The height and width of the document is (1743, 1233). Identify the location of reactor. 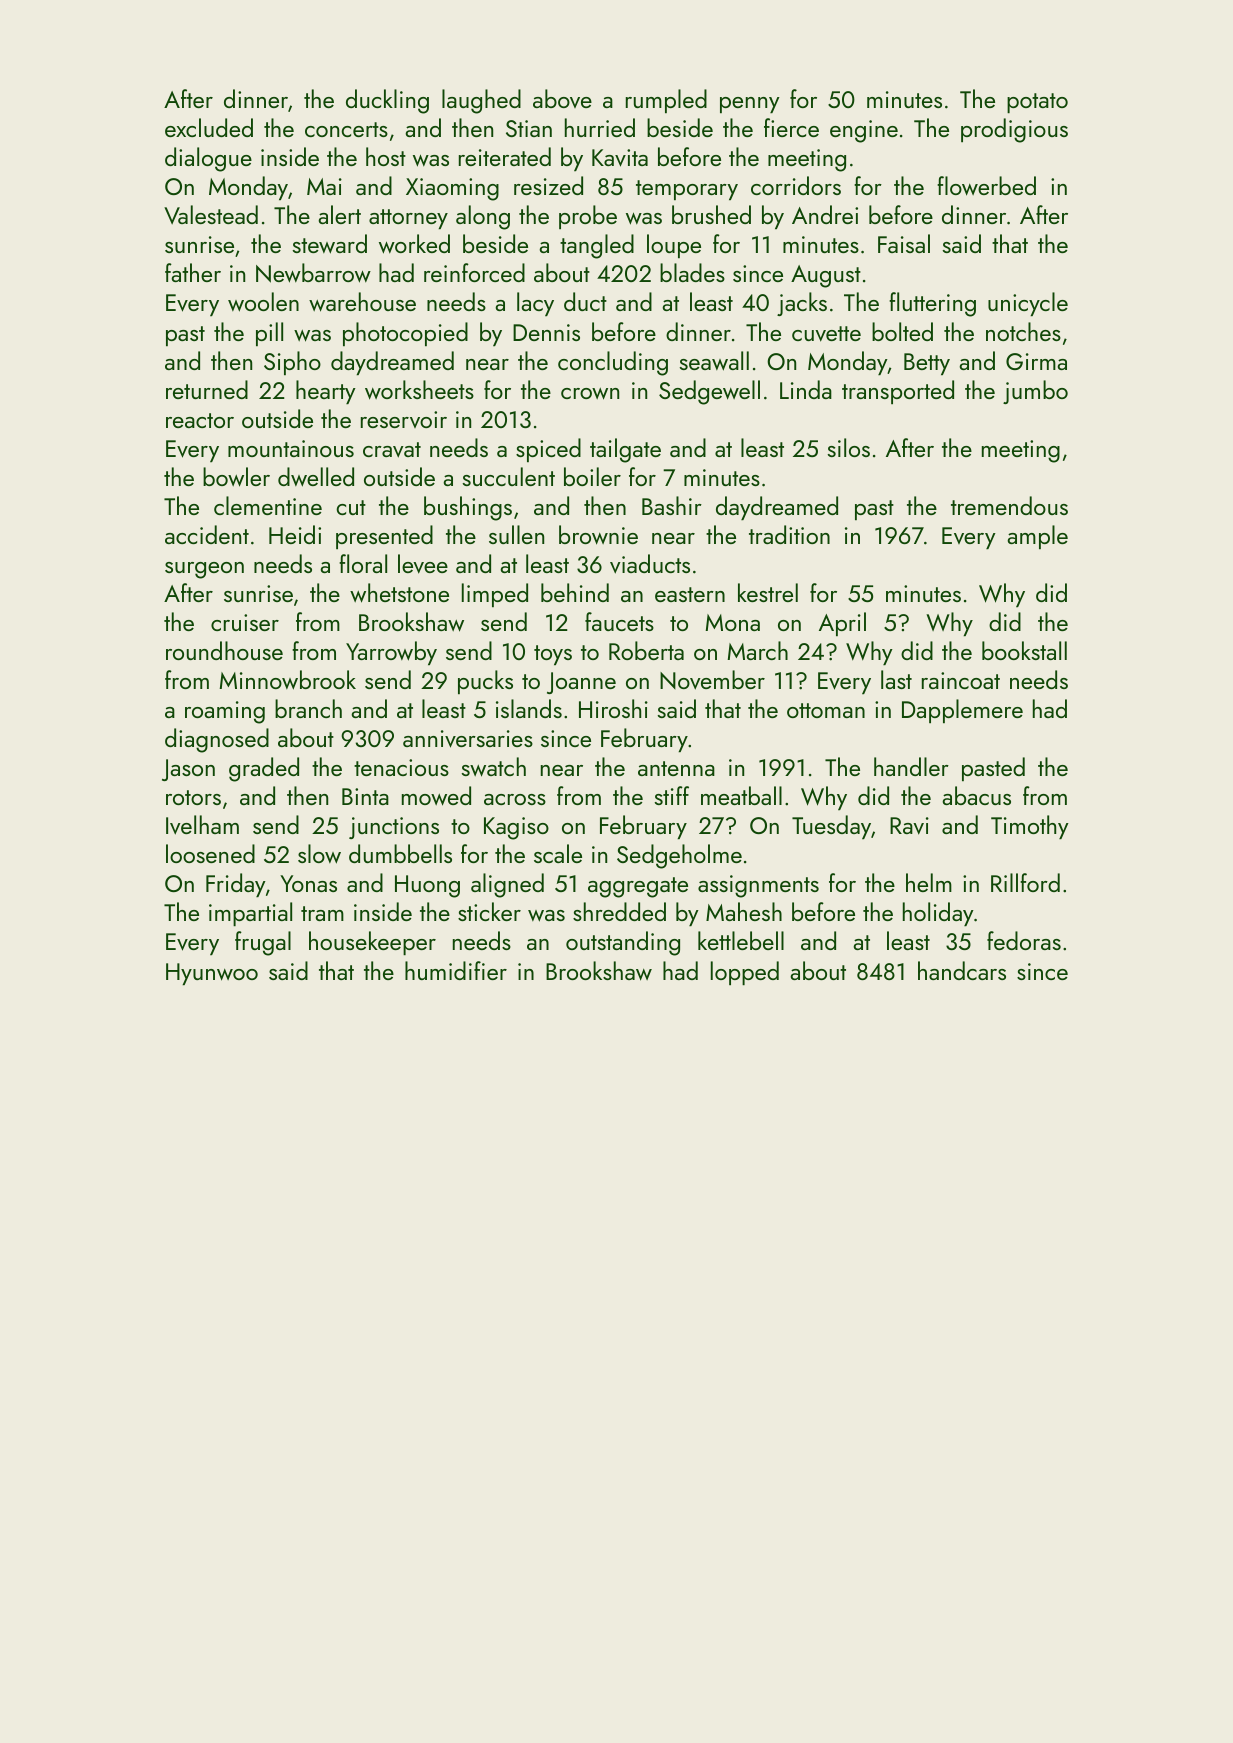
(200, 420).
